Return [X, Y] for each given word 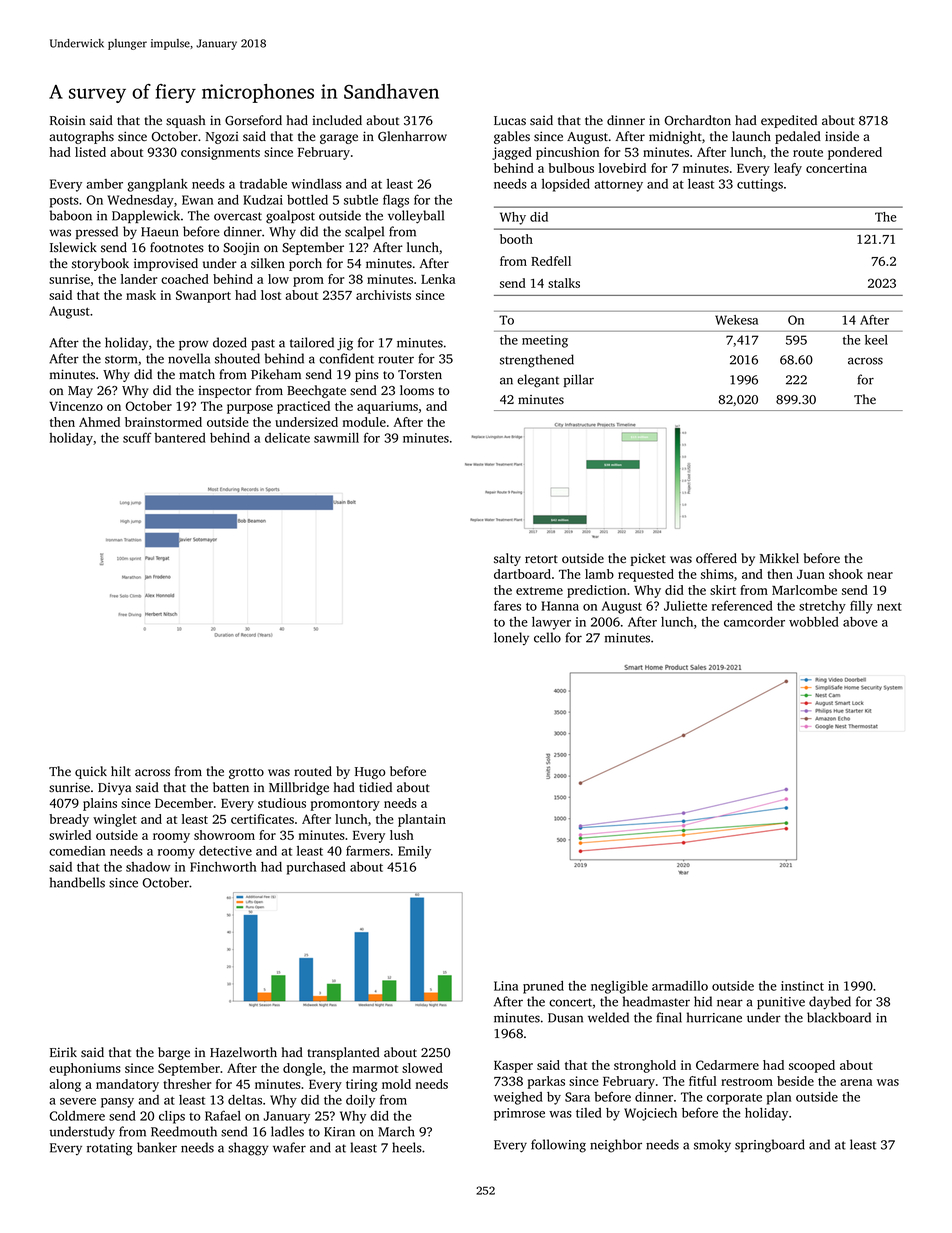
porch [305, 264]
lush [402, 835]
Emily [414, 852]
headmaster [656, 1001]
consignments [220, 153]
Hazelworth [243, 1052]
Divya [114, 789]
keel [876, 340]
